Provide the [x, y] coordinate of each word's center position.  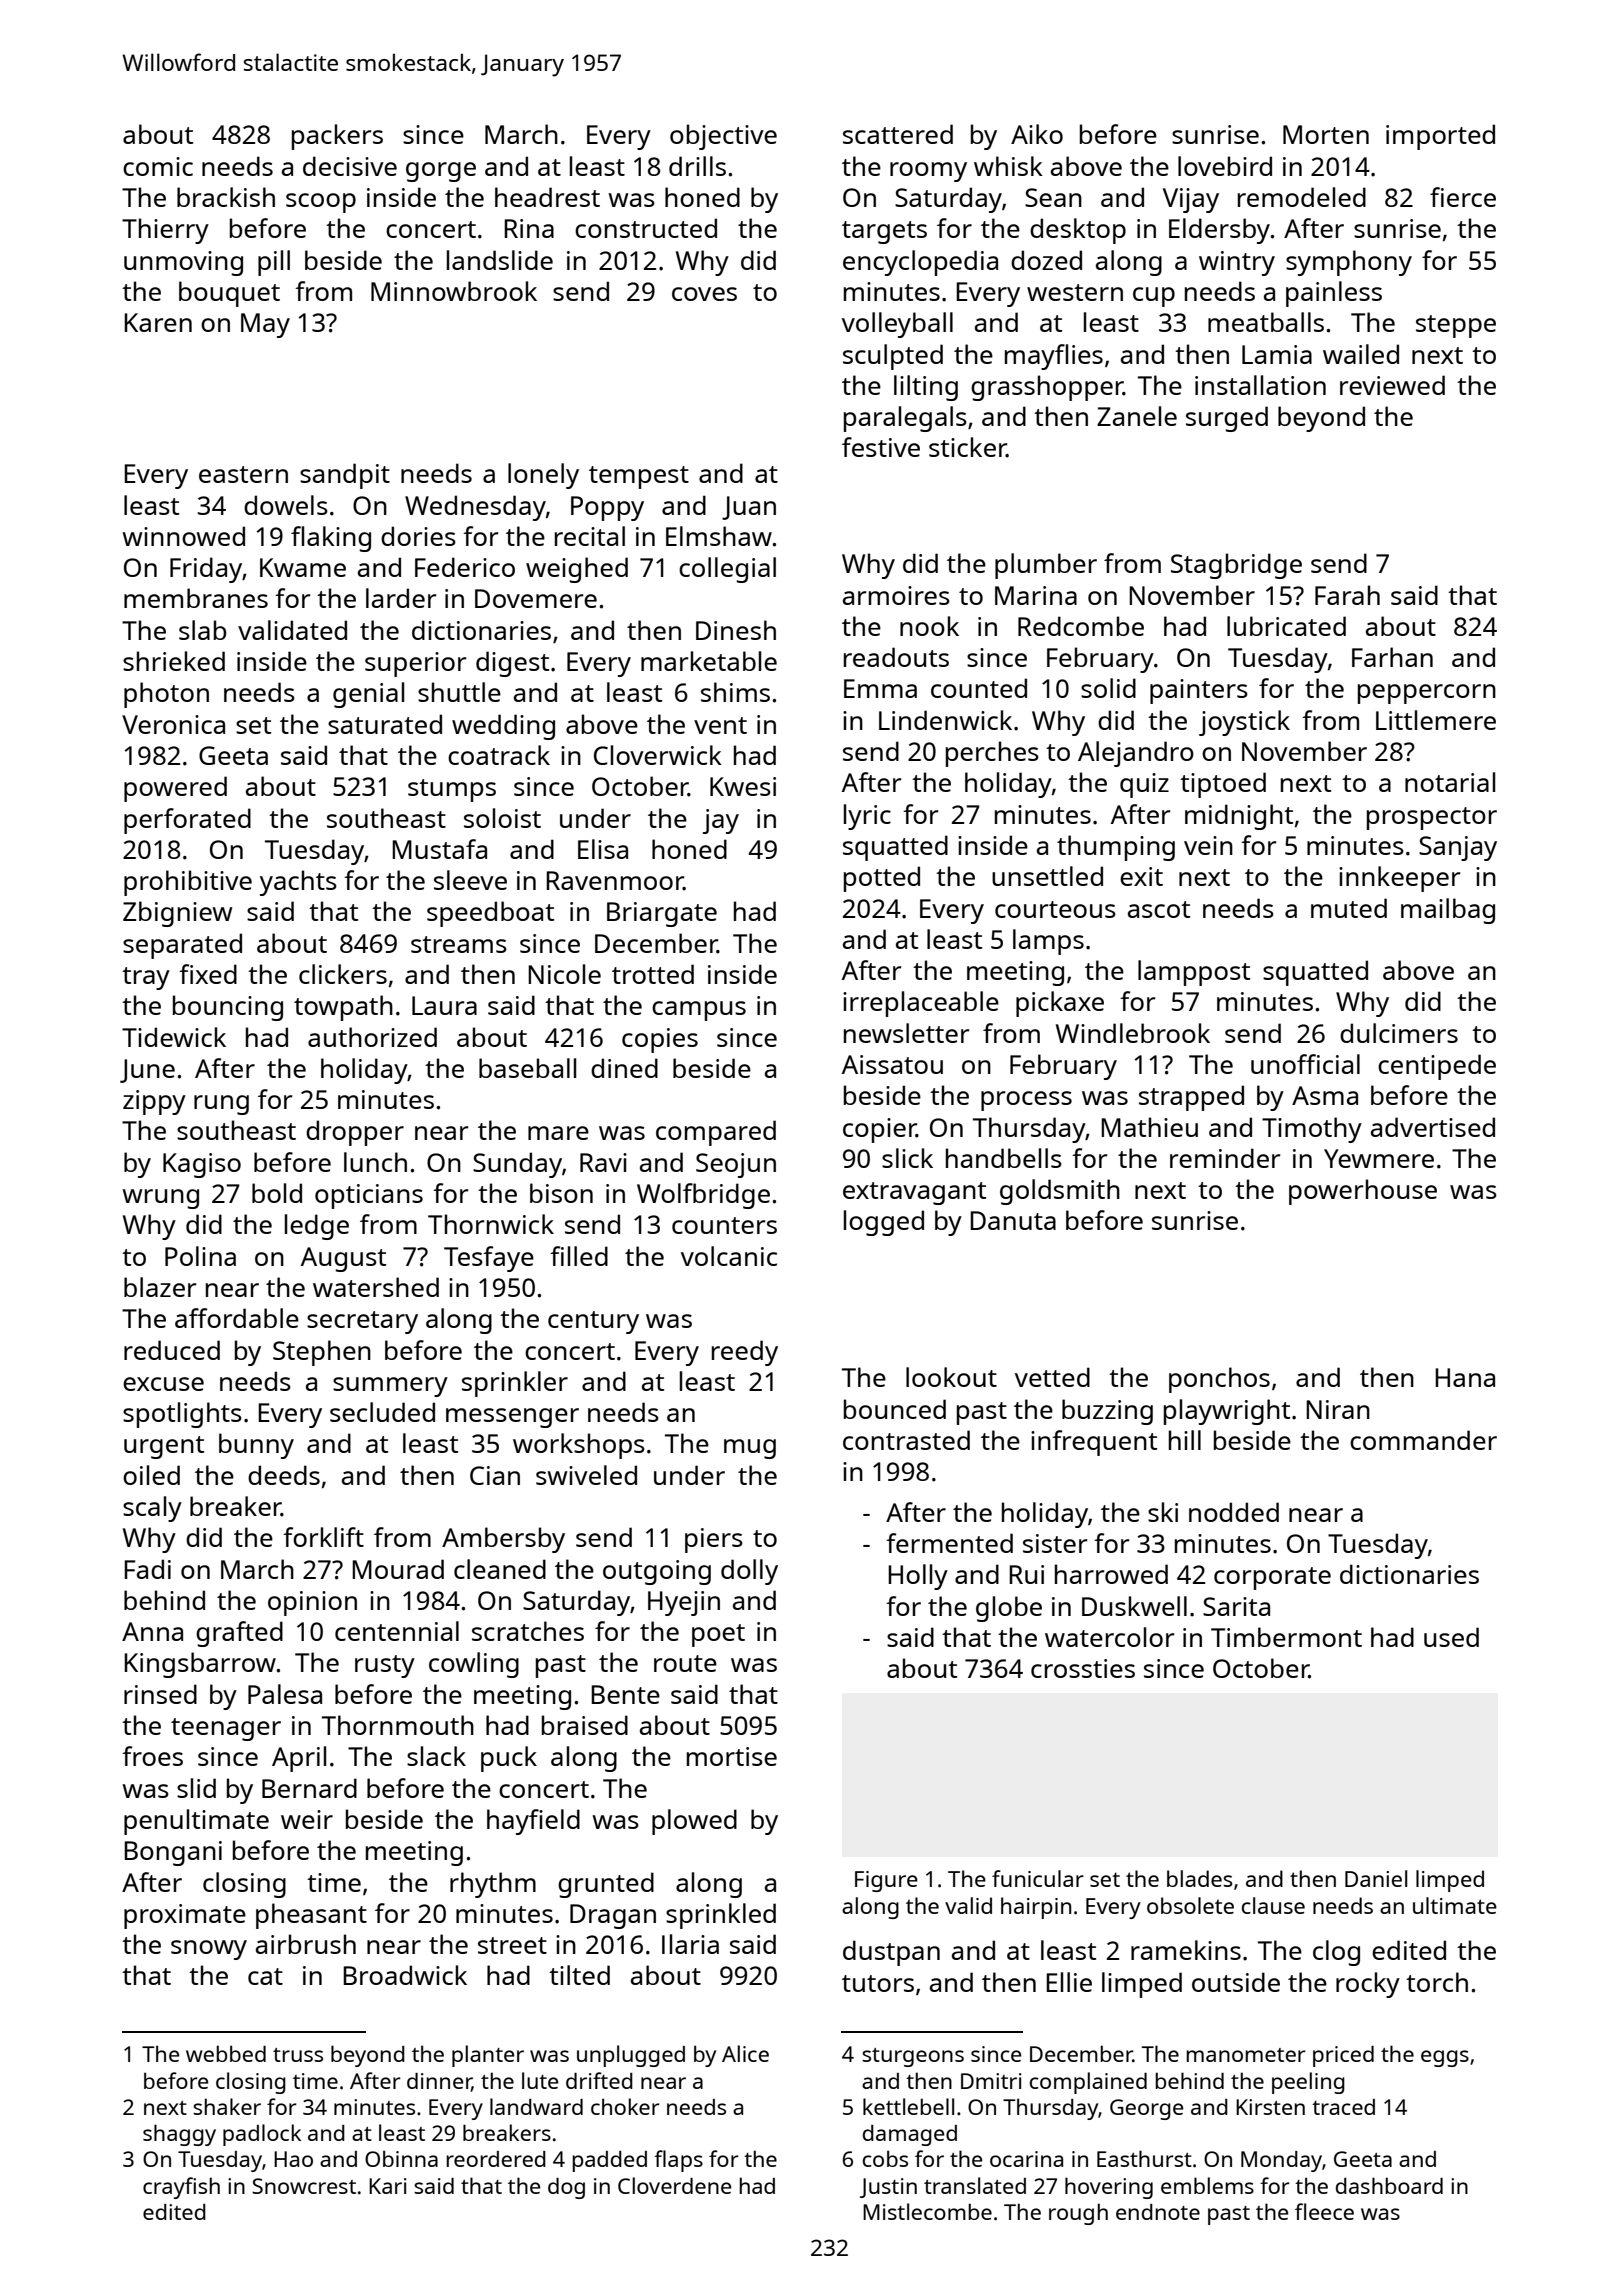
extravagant [914, 1193]
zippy [154, 1102]
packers [337, 137]
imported [1440, 137]
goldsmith [1060, 1192]
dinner [439, 2082]
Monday [1281, 2161]
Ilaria [690, 1944]
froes [152, 1756]
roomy [928, 172]
